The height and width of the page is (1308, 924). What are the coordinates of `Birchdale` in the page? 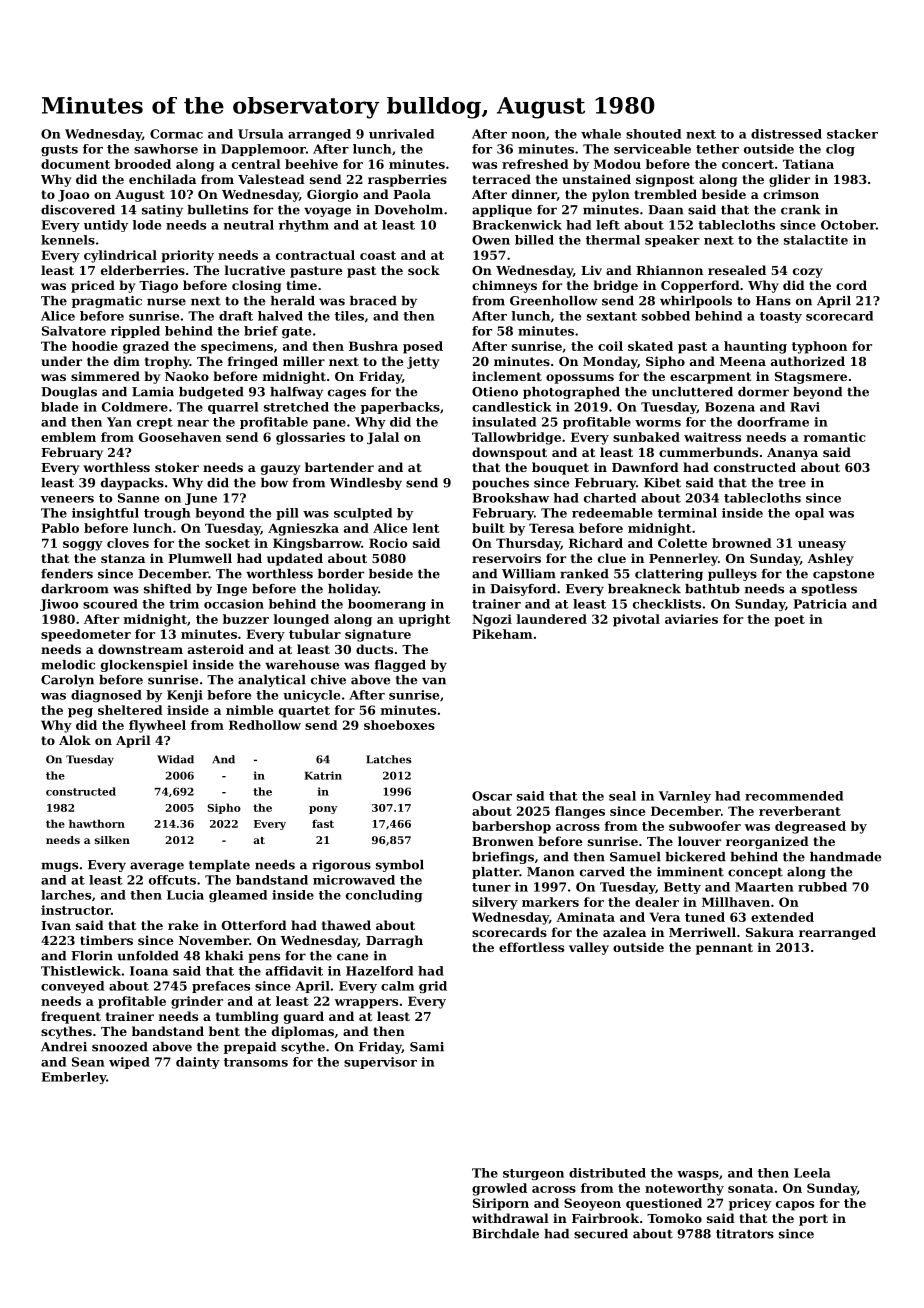 It's located at (505, 1234).
